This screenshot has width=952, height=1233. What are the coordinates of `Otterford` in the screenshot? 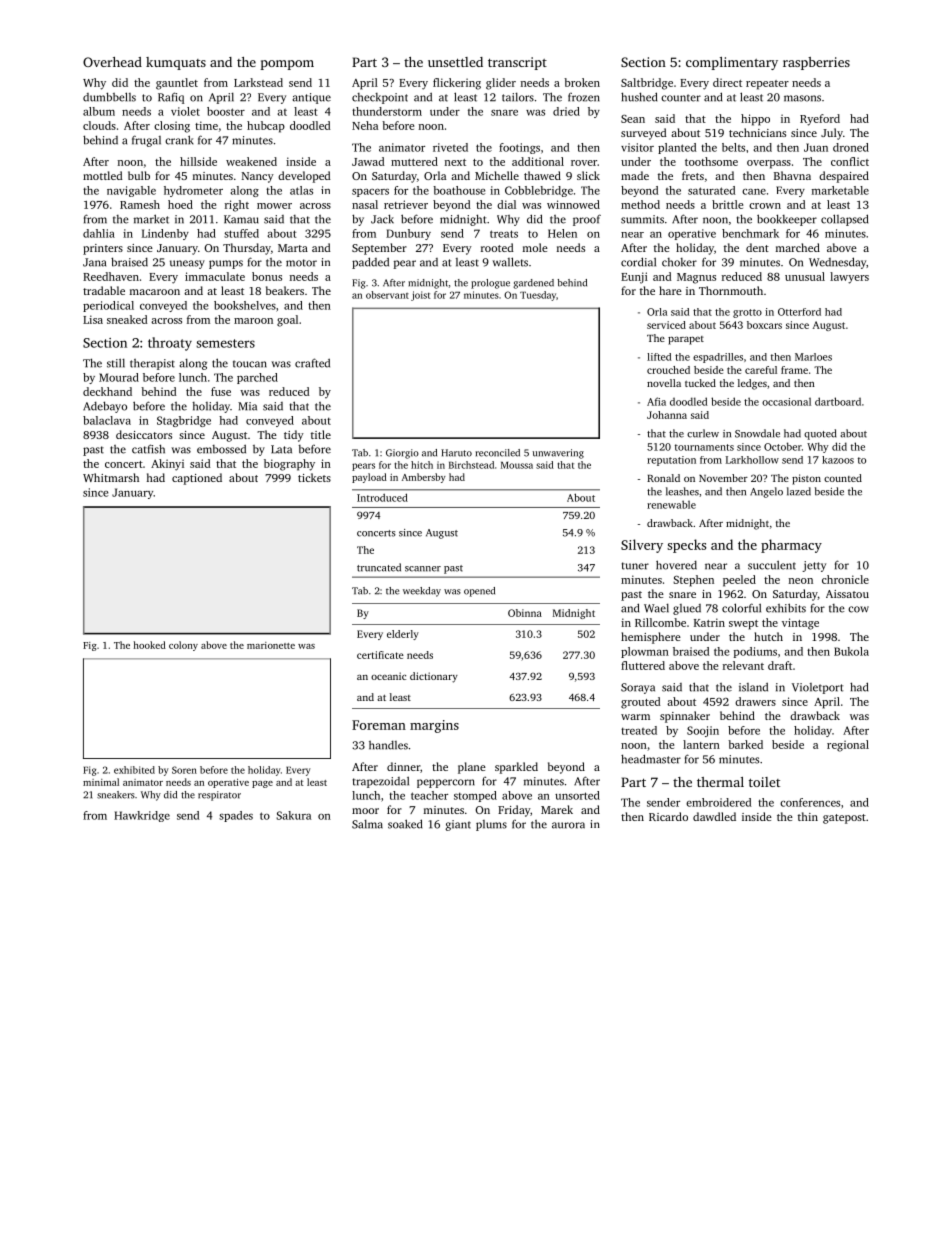 It's located at (799, 312).
